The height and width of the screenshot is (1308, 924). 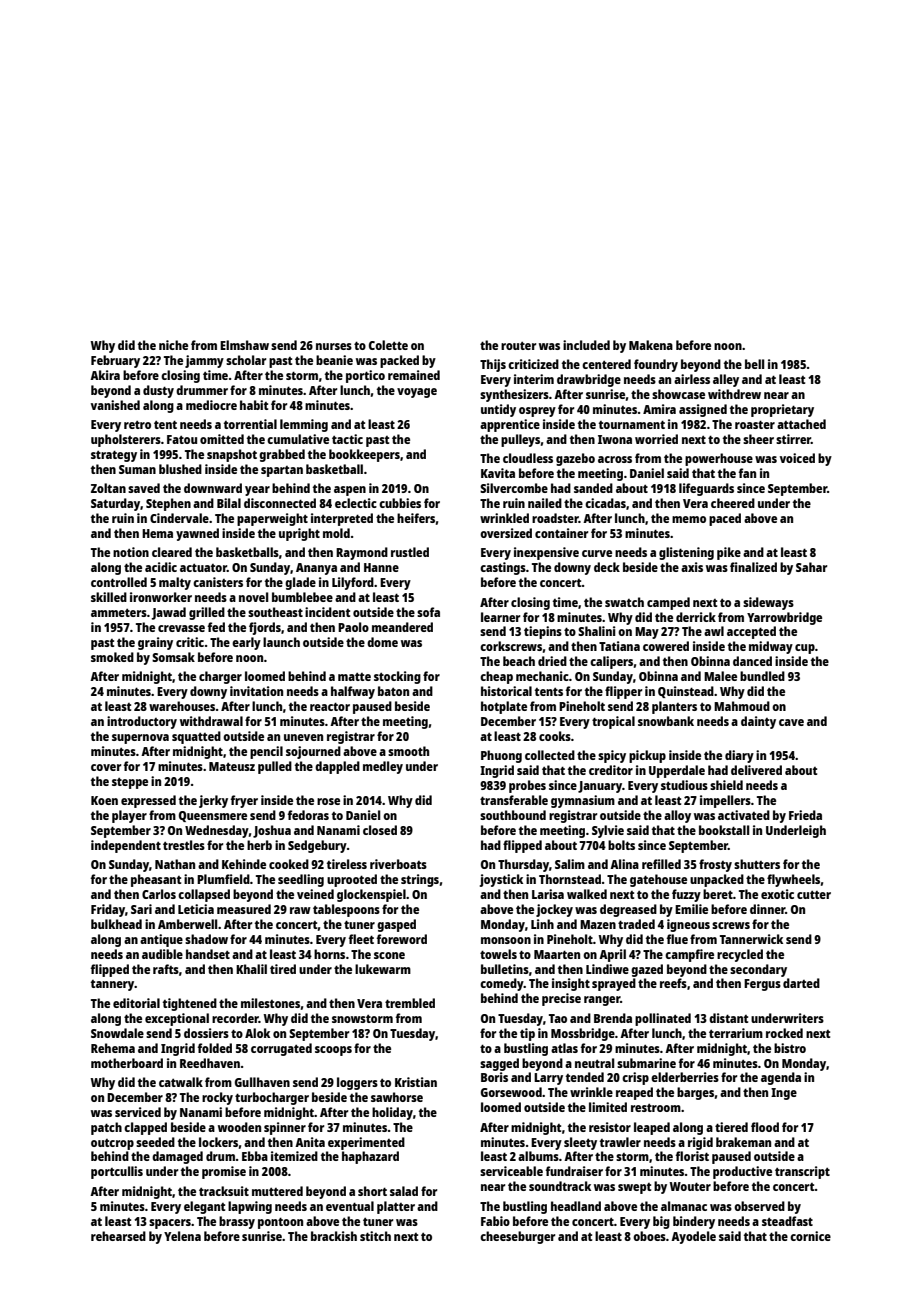 What do you see at coordinates (545, 503) in the screenshot?
I see `nailed` at bounding box center [545, 503].
